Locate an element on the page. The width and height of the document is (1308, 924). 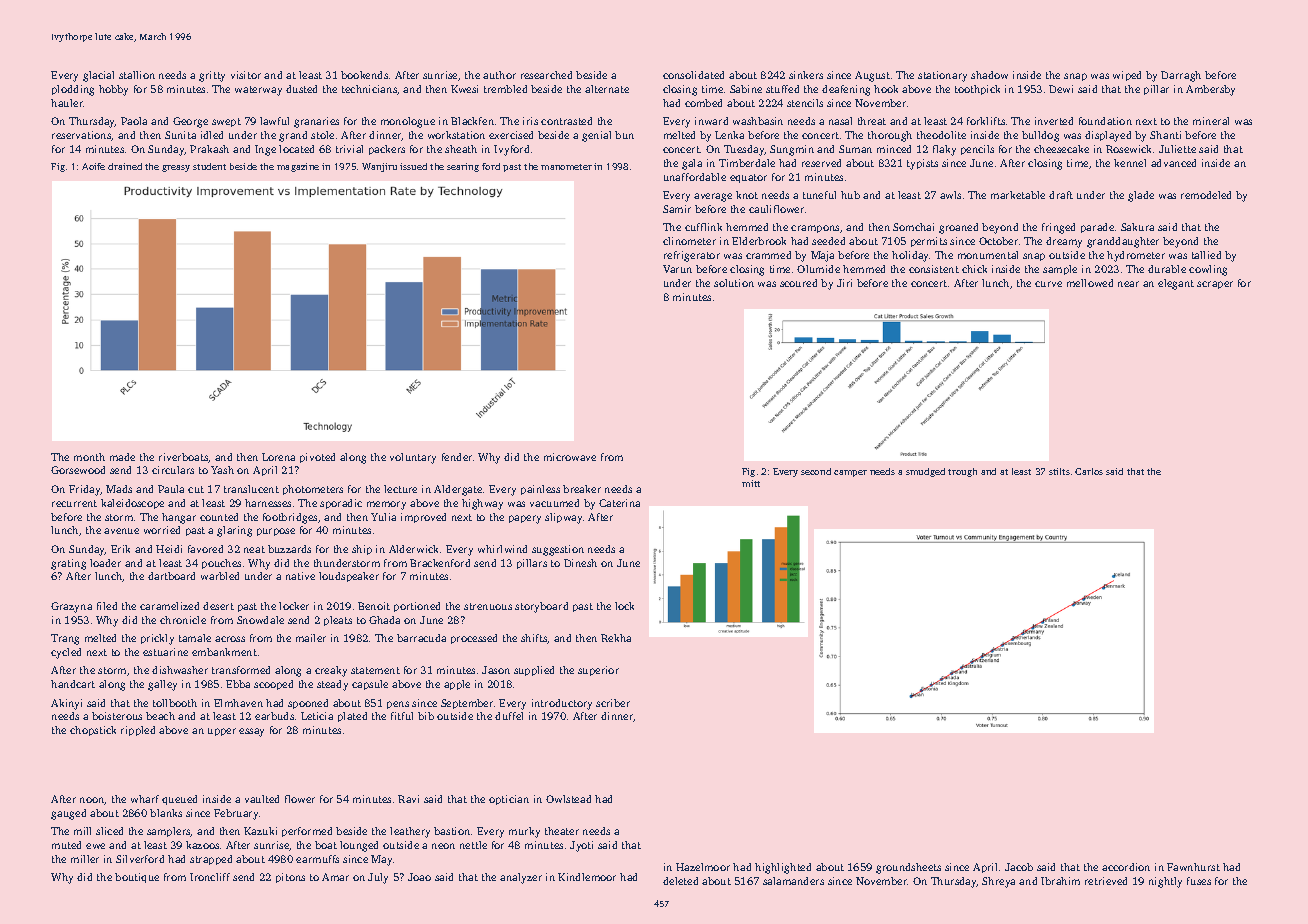
Dinesh is located at coordinates (580, 563).
